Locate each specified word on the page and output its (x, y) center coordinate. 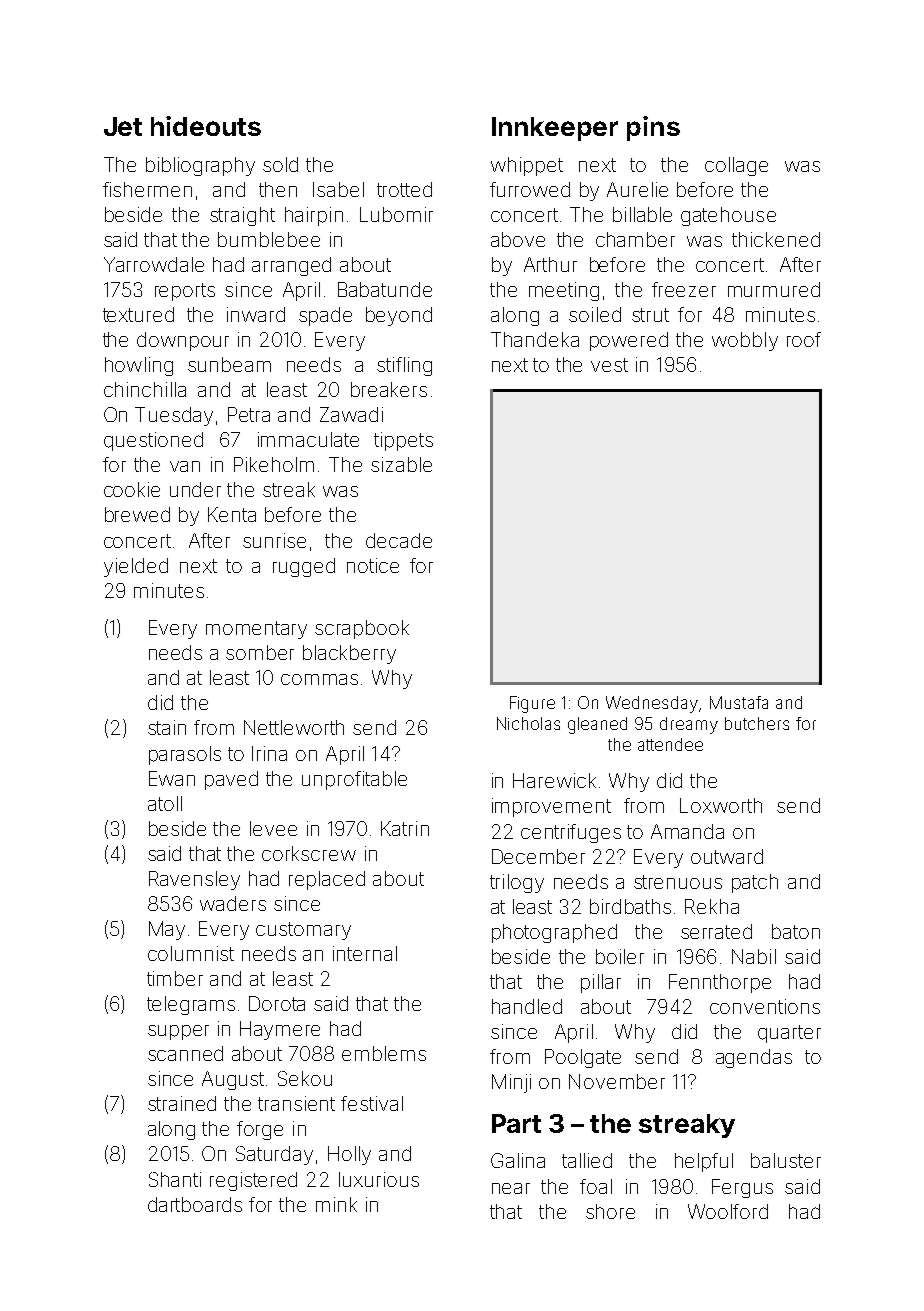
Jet (123, 126)
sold (280, 164)
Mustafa (739, 702)
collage (736, 166)
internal (365, 953)
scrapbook (362, 629)
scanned (185, 1053)
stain (167, 727)
